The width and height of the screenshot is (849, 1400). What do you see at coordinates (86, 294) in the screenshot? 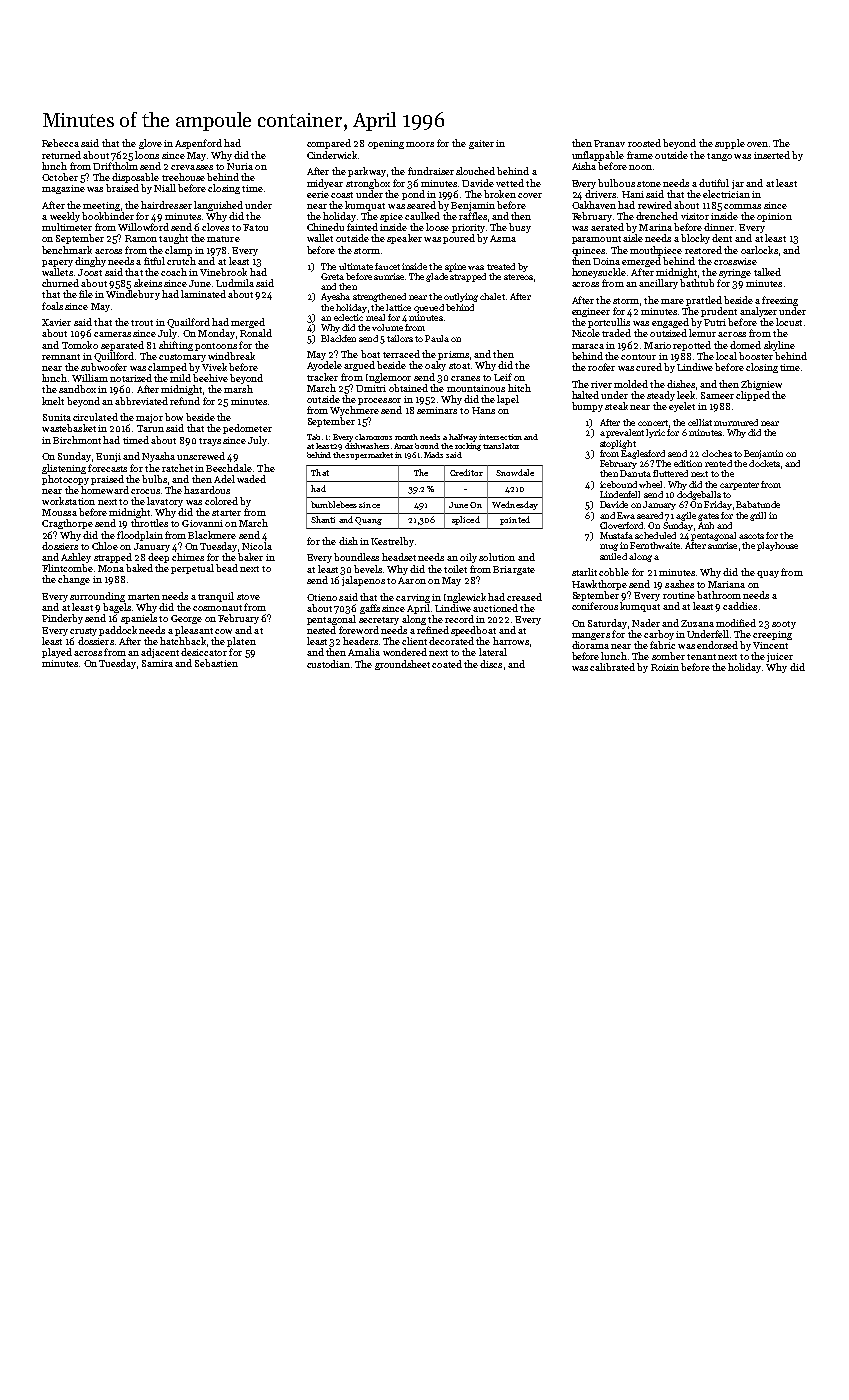
I see `file` at bounding box center [86, 294].
